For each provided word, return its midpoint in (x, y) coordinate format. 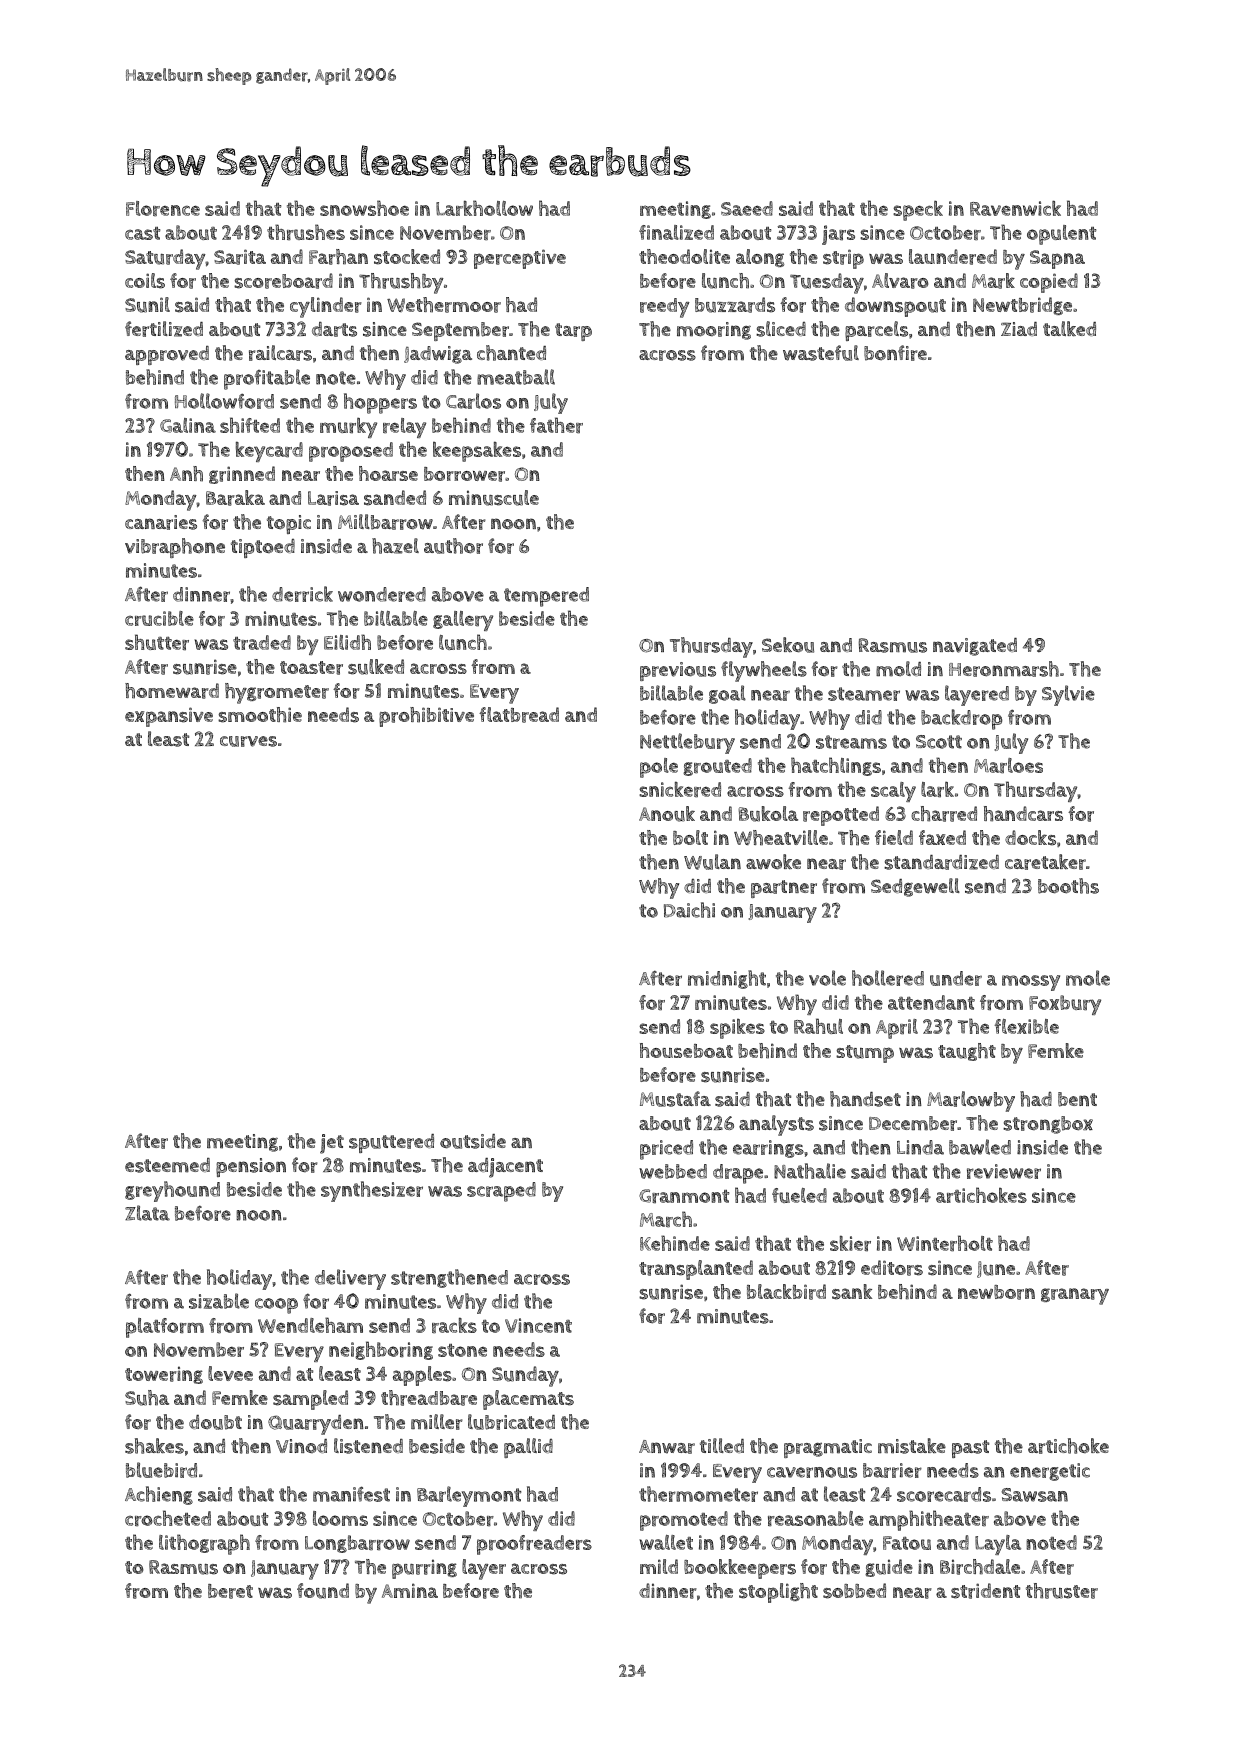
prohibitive (426, 717)
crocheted (168, 1518)
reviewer (1004, 1171)
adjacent (505, 1168)
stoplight (778, 1593)
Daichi (689, 910)
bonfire (895, 353)
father (556, 425)
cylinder (326, 307)
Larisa (333, 498)
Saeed (747, 208)
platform (165, 1328)
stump (865, 1054)
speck (918, 211)
